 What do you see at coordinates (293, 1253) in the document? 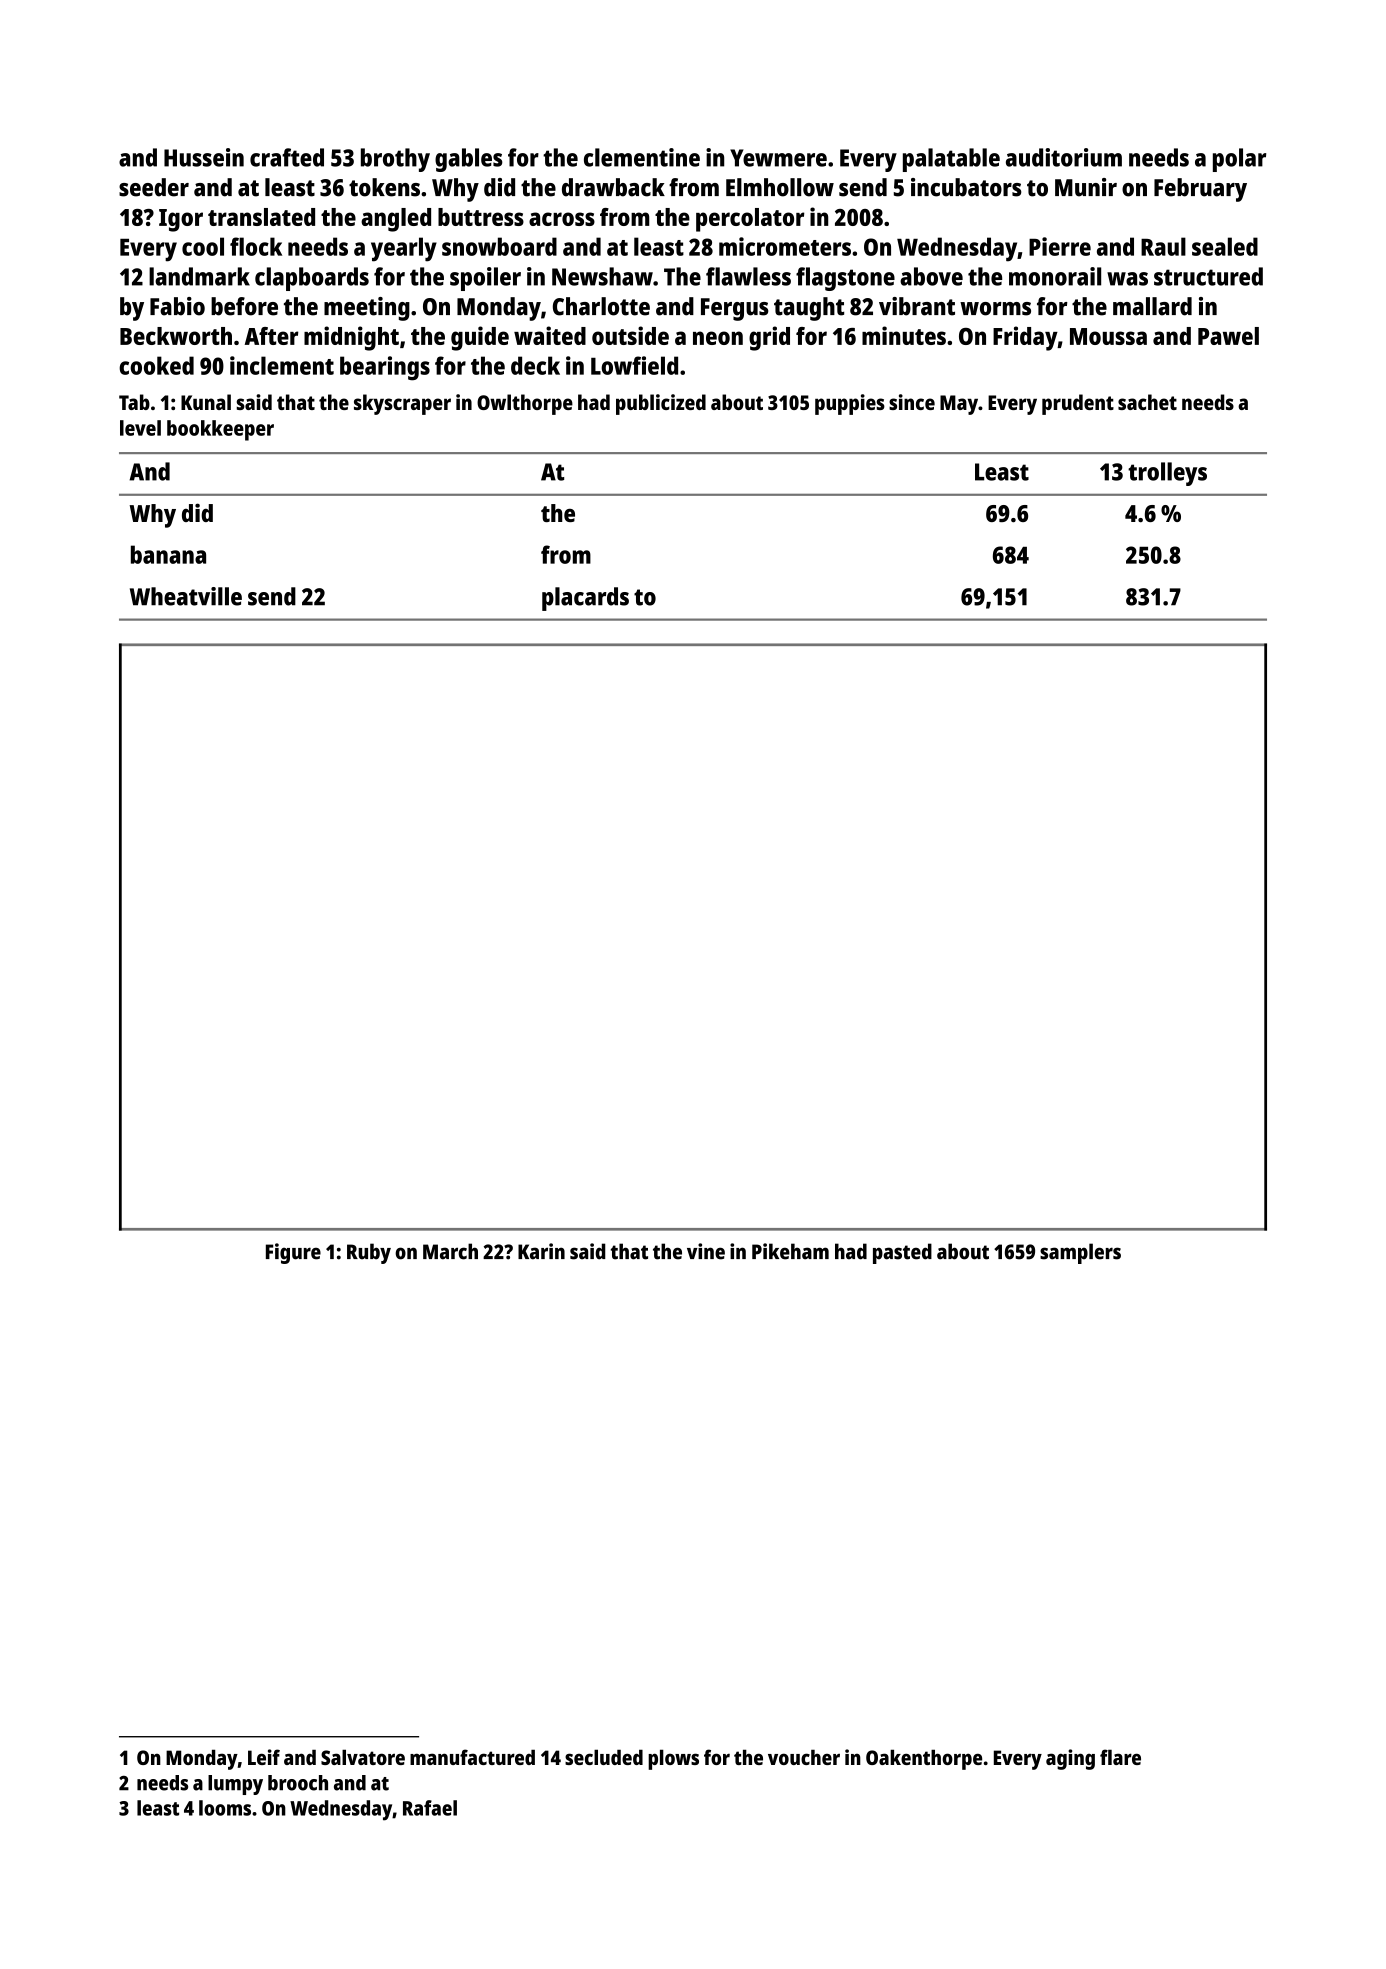
I see `Figure` at bounding box center [293, 1253].
